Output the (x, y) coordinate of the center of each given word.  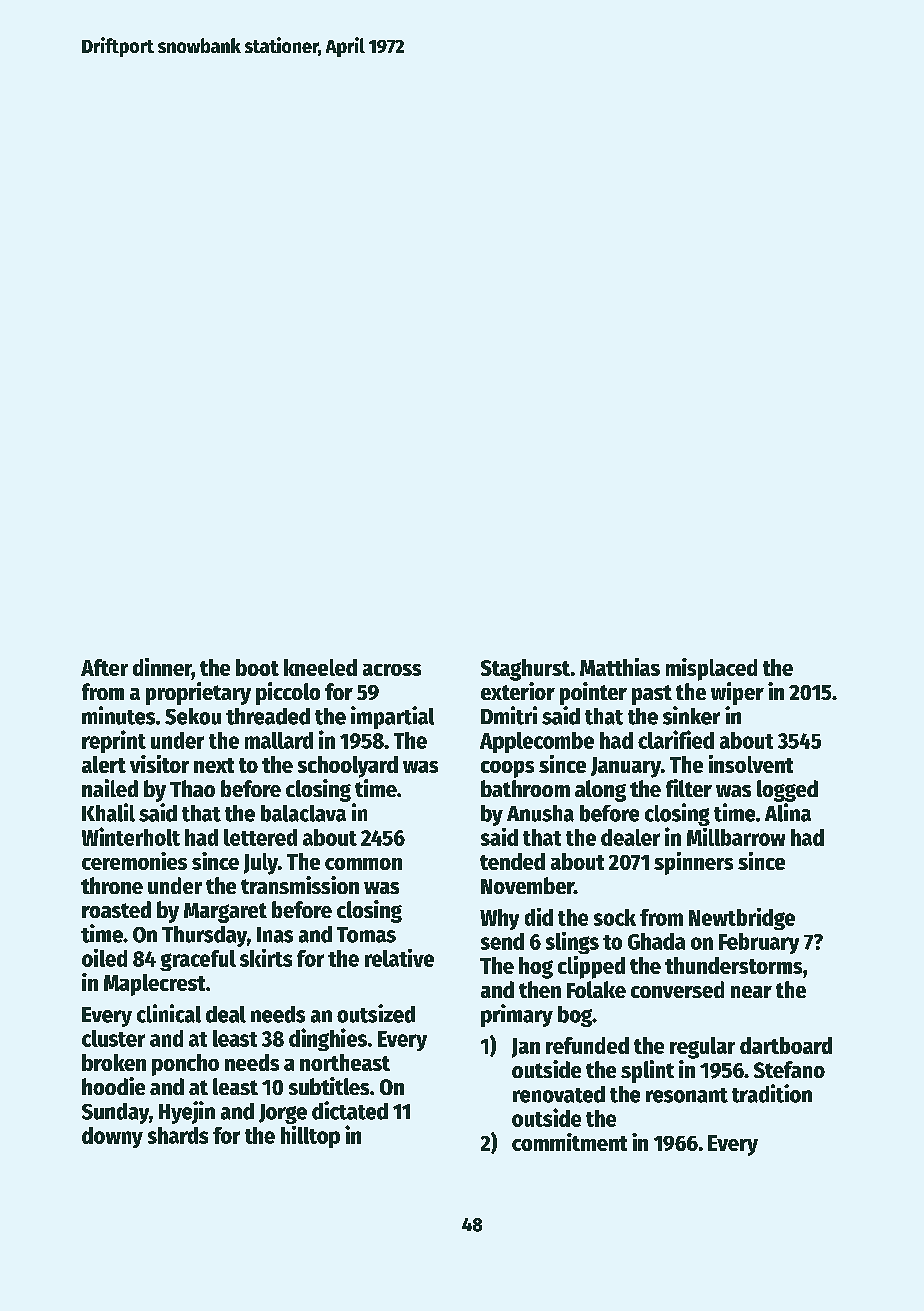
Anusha (540, 813)
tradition (772, 1093)
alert (104, 764)
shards (178, 1135)
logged (787, 791)
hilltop (310, 1137)
